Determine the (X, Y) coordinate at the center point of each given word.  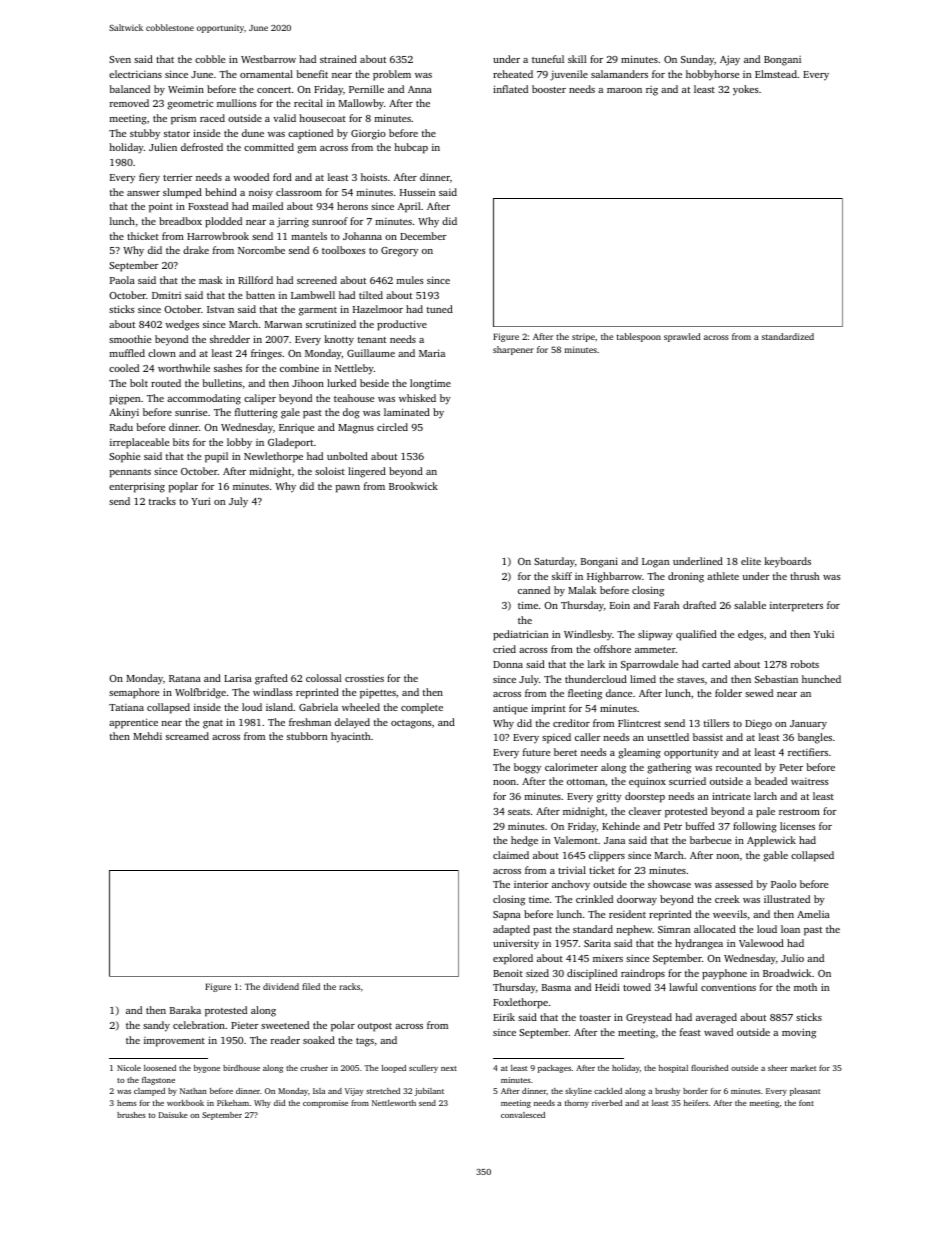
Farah (666, 605)
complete (422, 708)
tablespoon (639, 337)
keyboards (787, 562)
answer (143, 193)
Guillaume (371, 353)
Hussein (417, 192)
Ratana (185, 678)
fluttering (256, 413)
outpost (375, 1027)
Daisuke (173, 1115)
